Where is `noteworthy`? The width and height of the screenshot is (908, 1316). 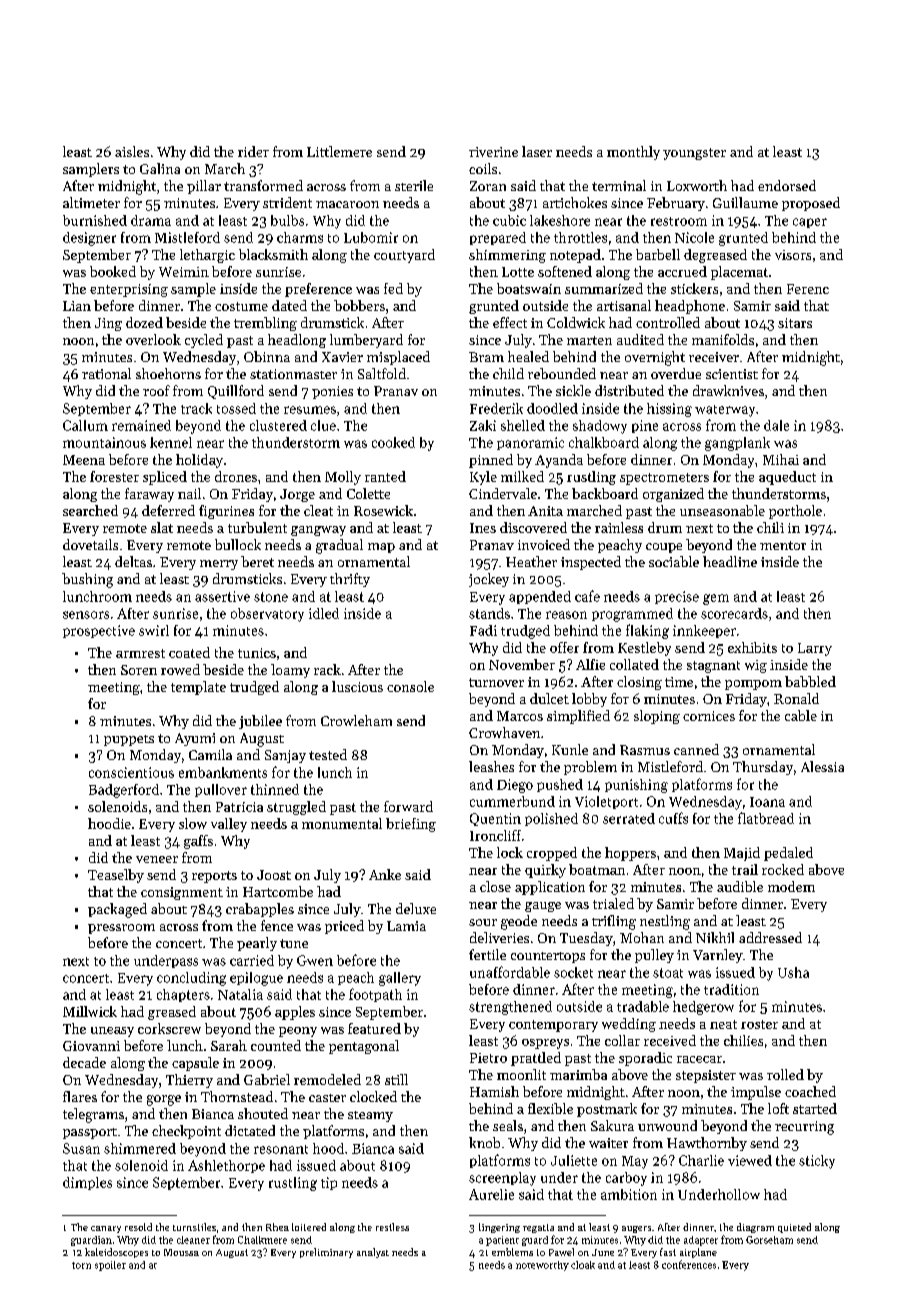
noteworthy is located at coordinates (542, 1266).
